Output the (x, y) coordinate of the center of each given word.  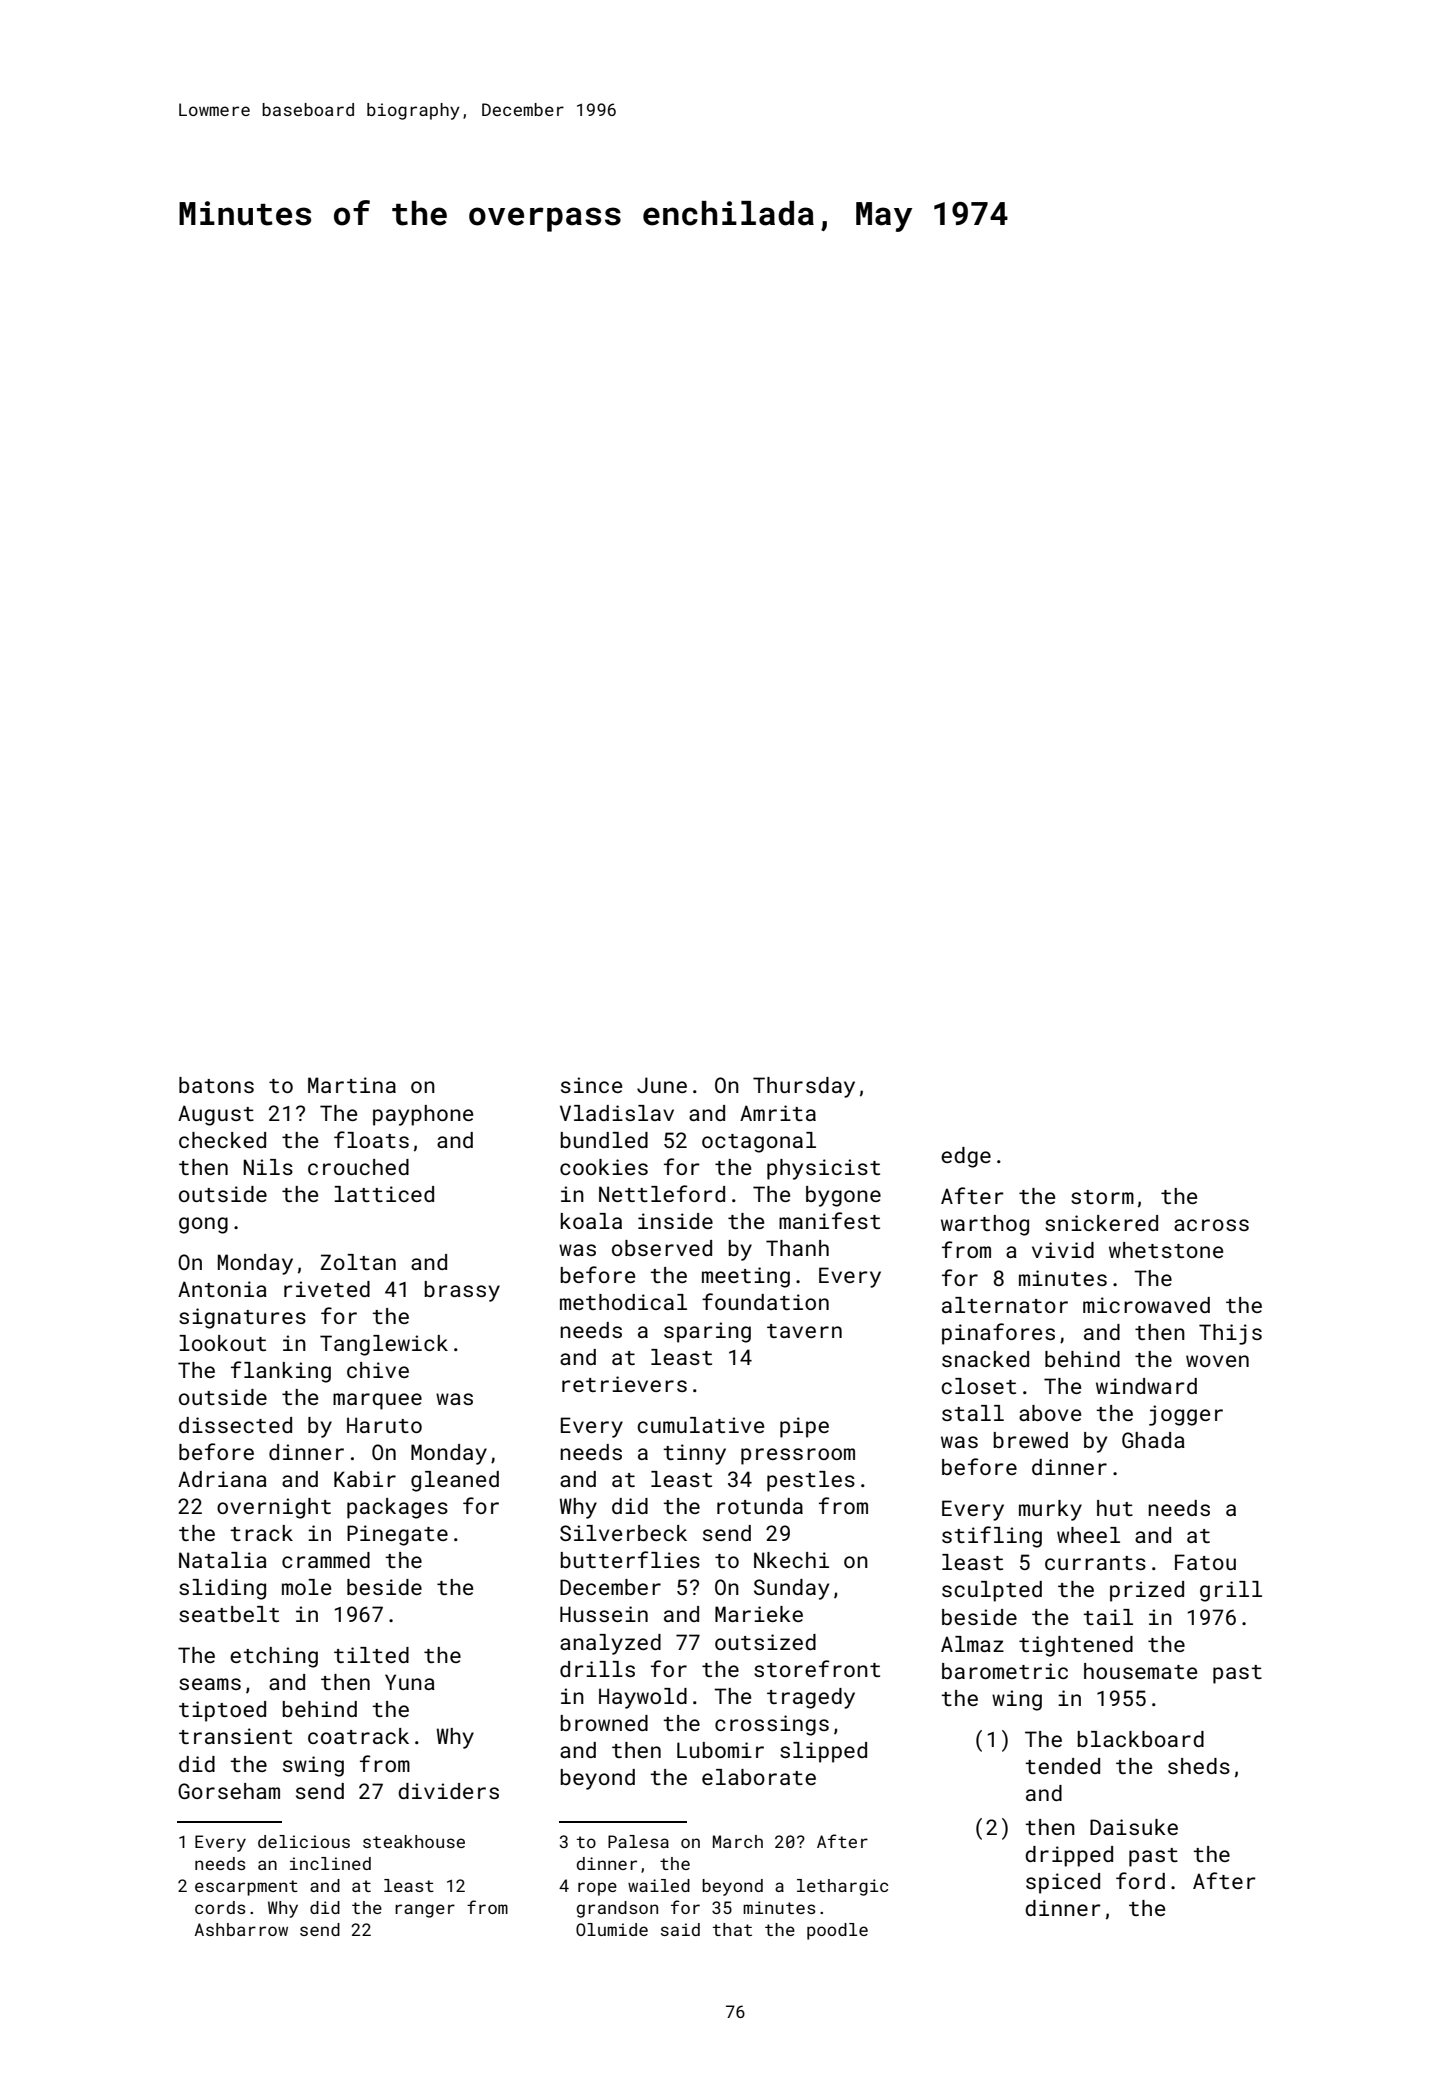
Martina (352, 1085)
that (732, 1929)
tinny (694, 1454)
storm (1102, 1197)
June (662, 1085)
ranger (425, 1911)
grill (1231, 1591)
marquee (377, 1401)
